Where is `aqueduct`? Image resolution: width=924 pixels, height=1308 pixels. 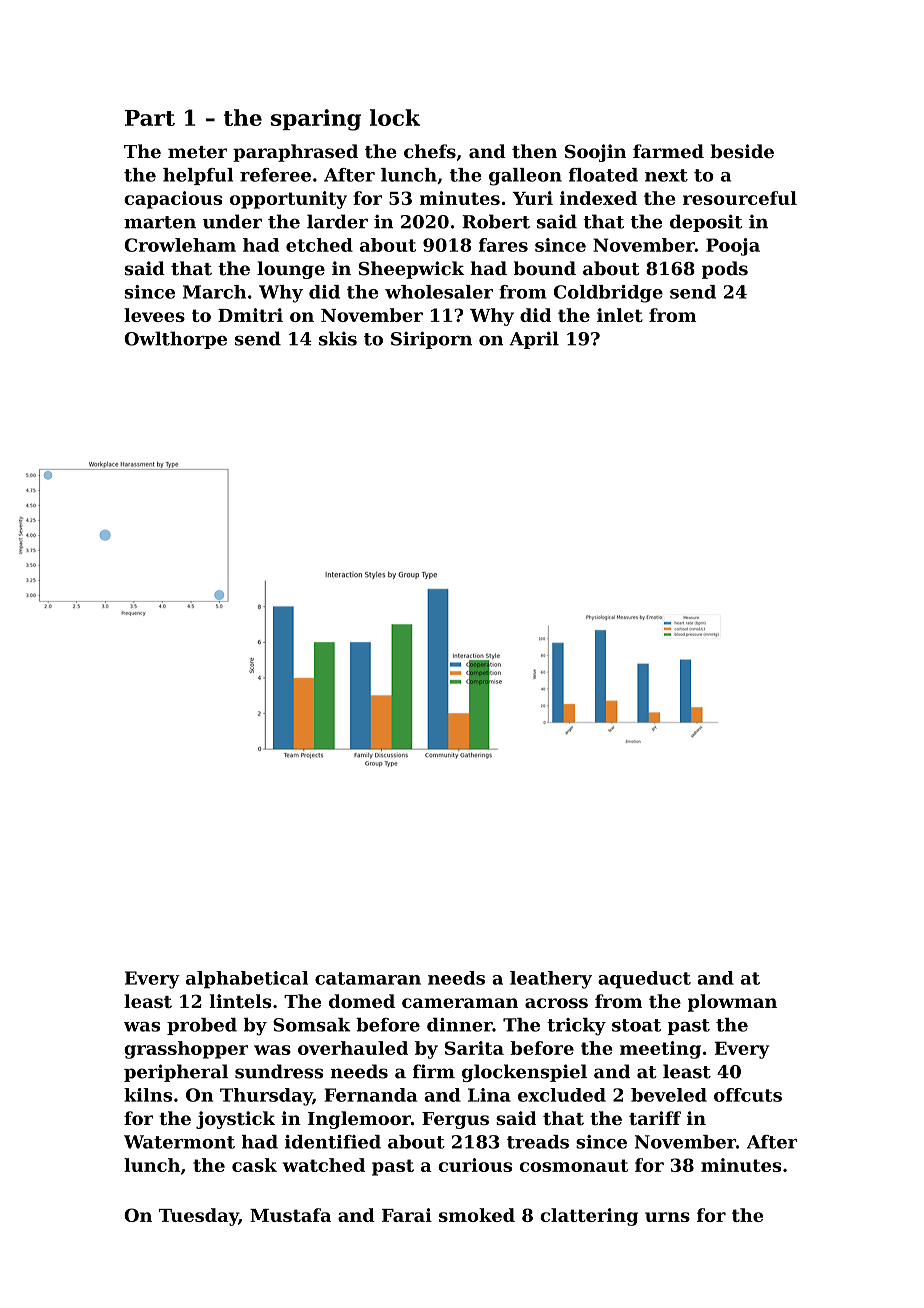
aqueduct is located at coordinates (644, 980).
